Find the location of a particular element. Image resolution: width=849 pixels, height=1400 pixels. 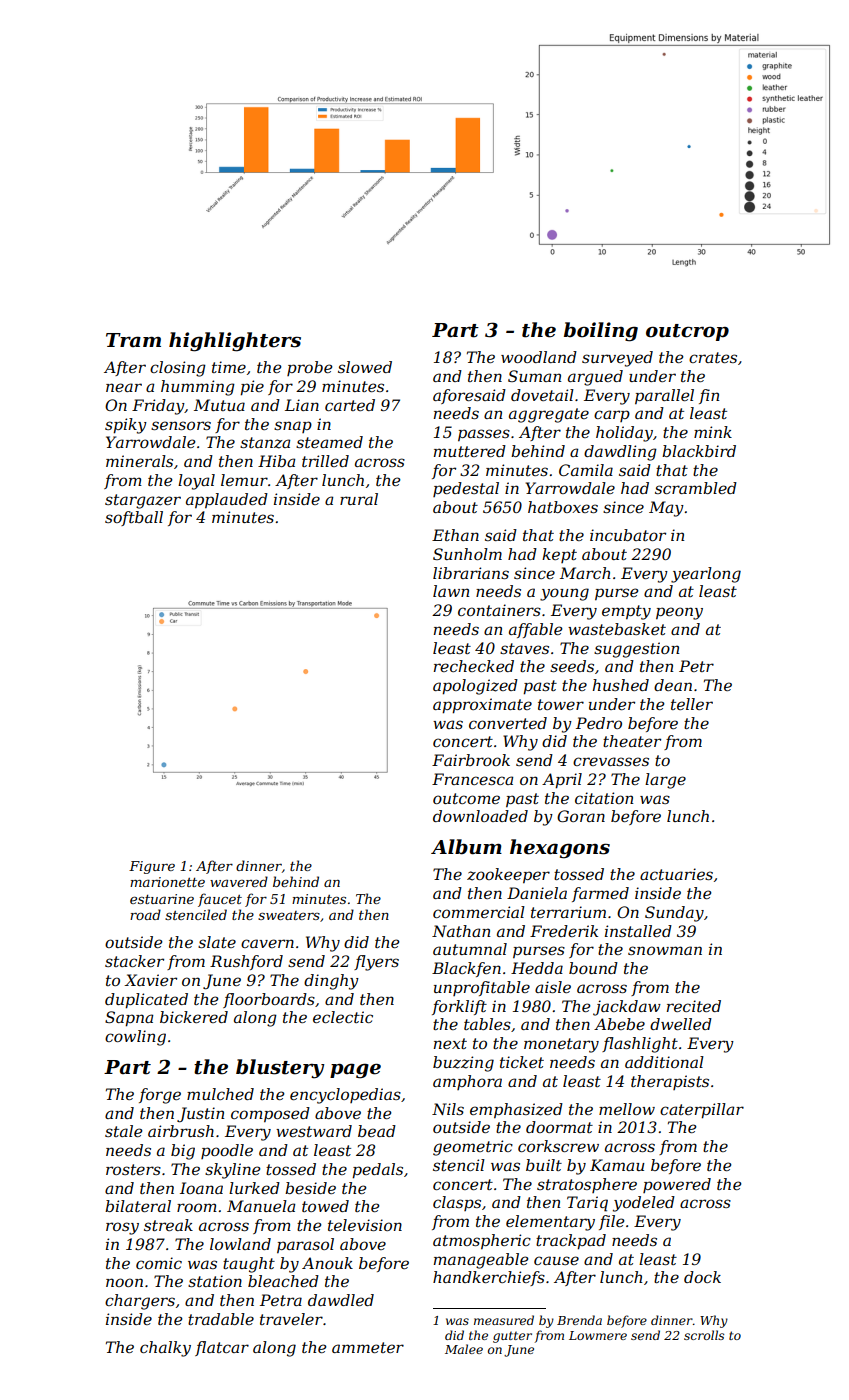

geometric is located at coordinates (473, 1148).
